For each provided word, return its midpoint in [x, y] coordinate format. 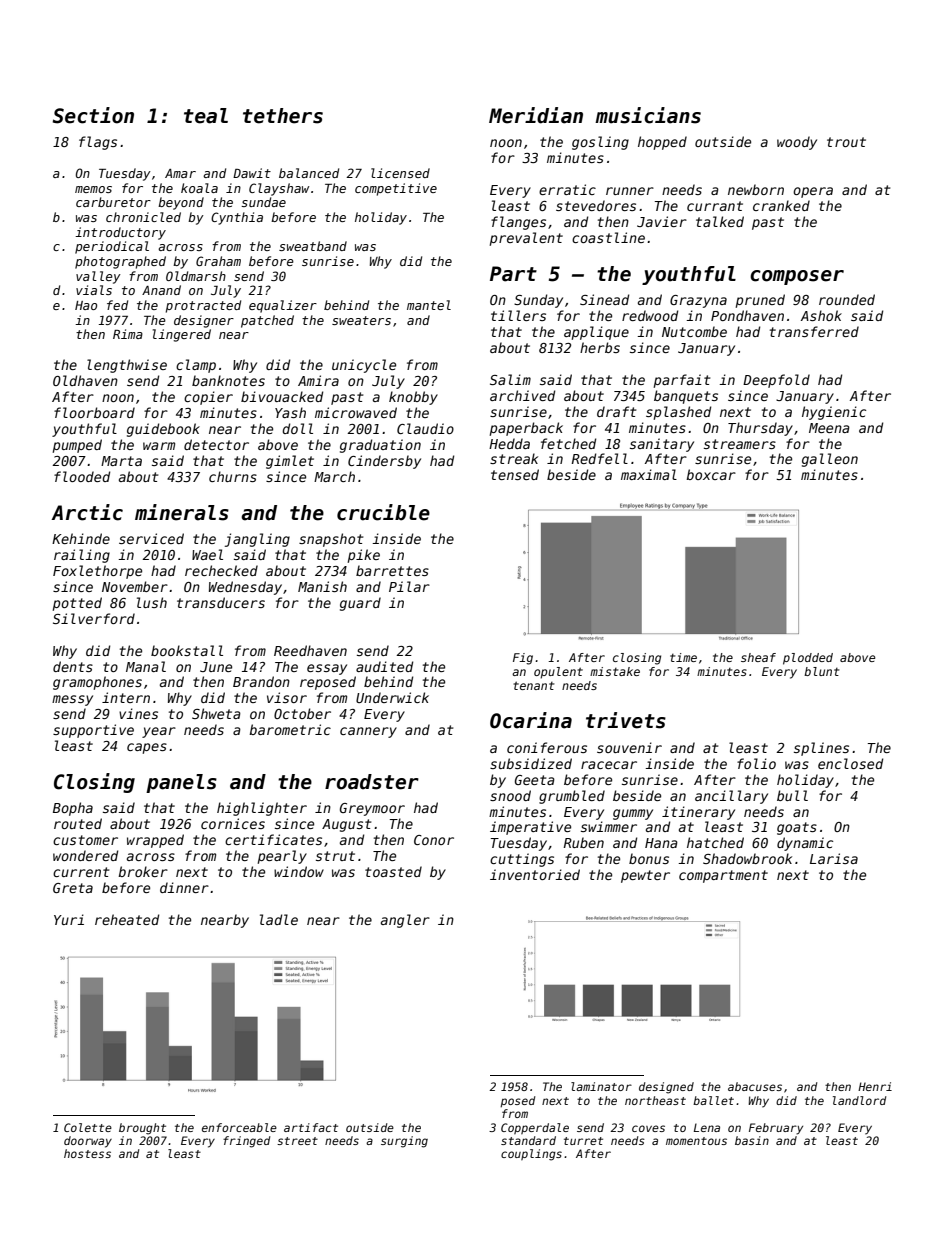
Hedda [509, 443]
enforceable [239, 1127]
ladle [279, 919]
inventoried [535, 874]
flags [98, 143]
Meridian [536, 115]
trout [846, 142]
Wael [207, 554]
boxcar [711, 474]
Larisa [834, 858]
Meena [829, 428]
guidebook [163, 430]
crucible [383, 512]
